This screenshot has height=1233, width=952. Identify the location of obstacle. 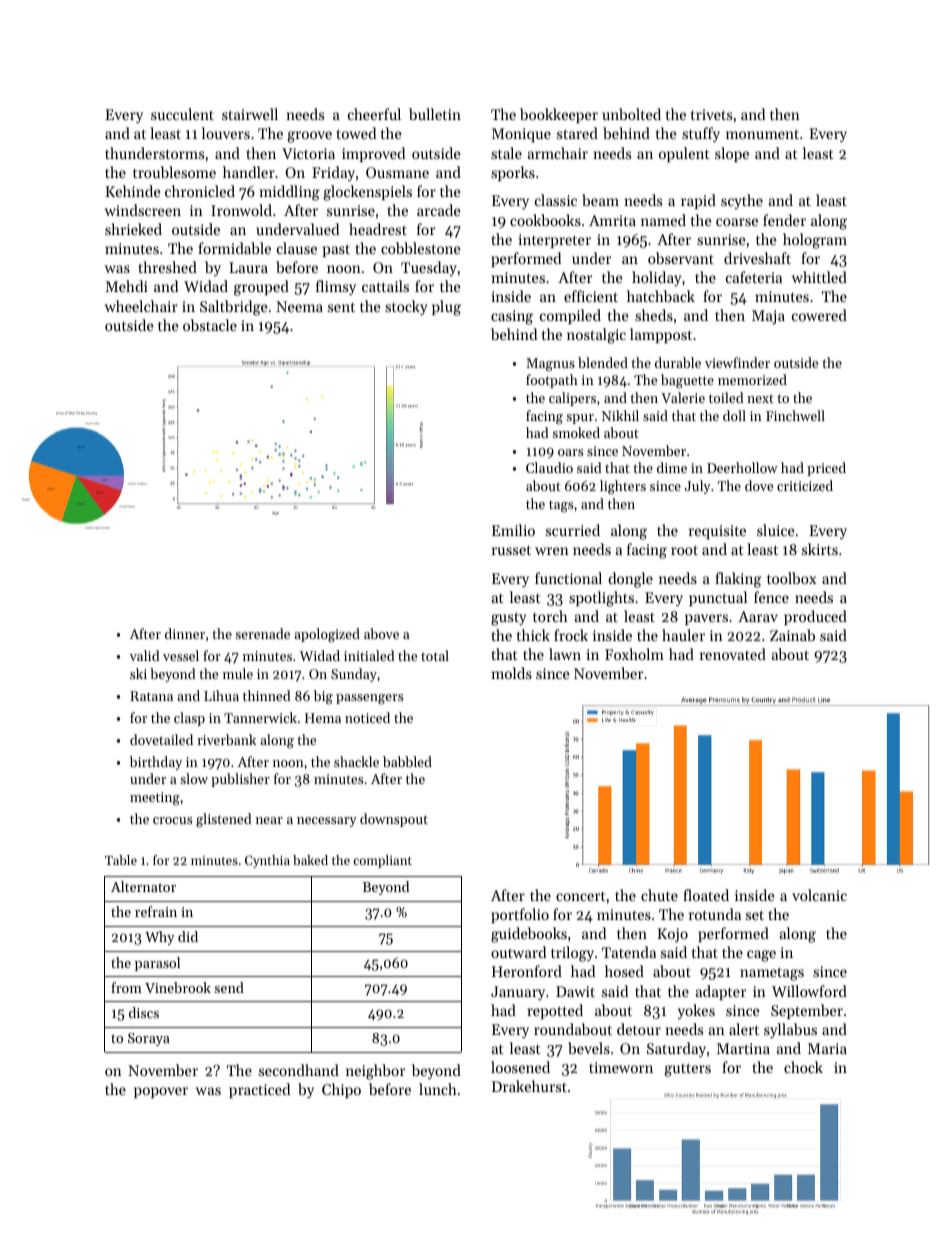
(210, 325).
